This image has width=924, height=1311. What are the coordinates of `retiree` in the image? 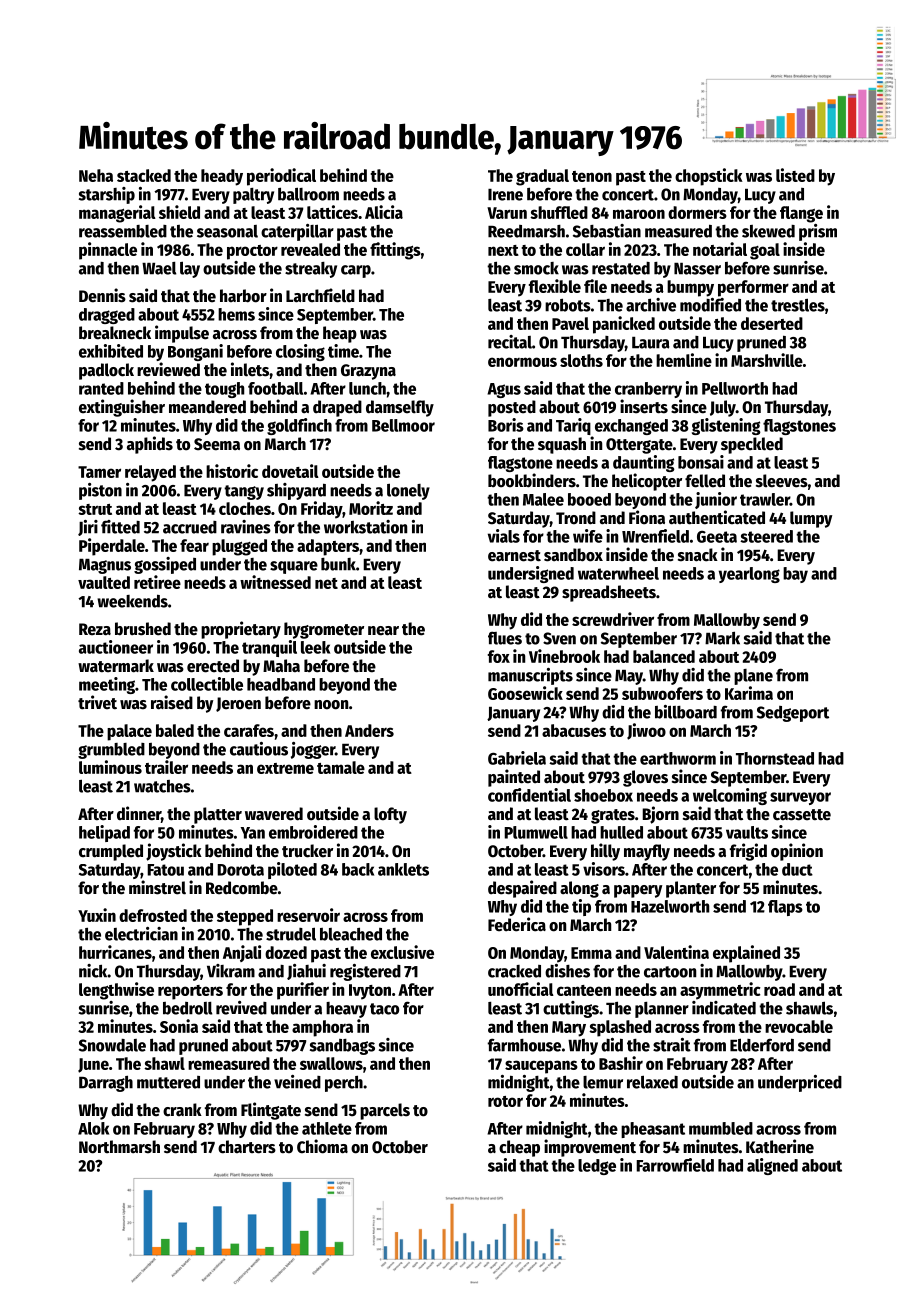 It's located at (157, 582).
